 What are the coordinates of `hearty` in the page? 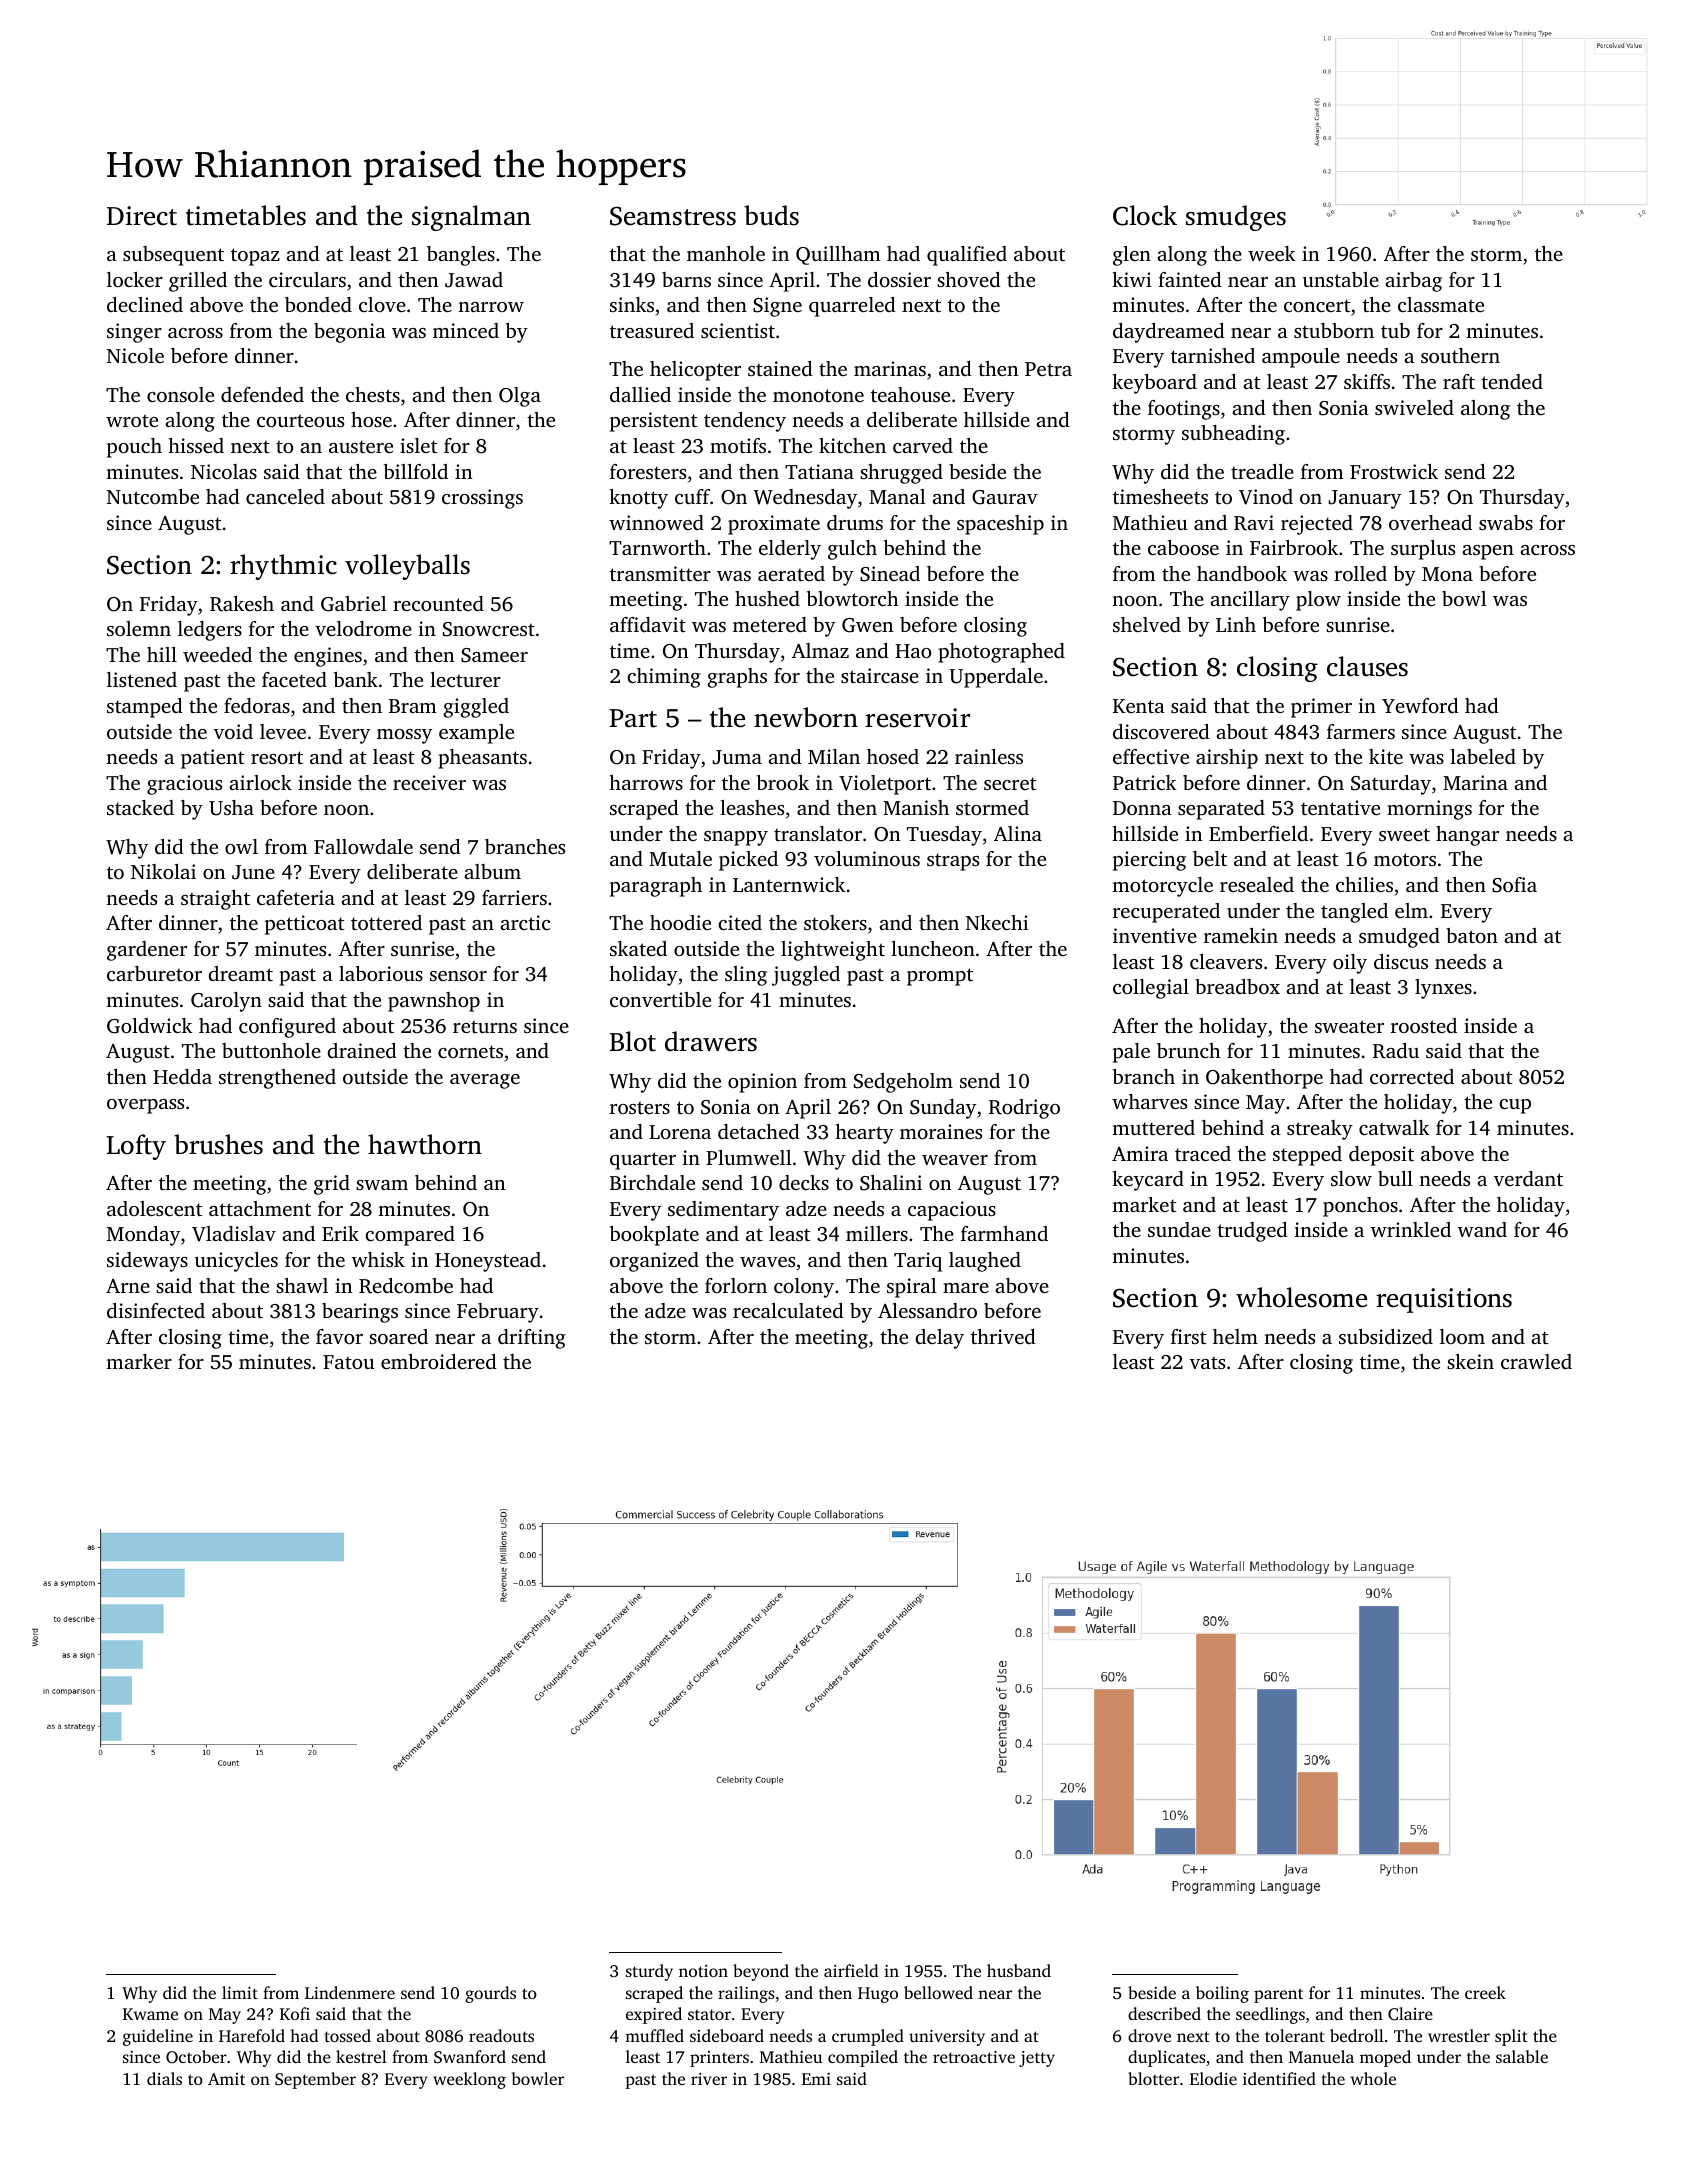 It's located at (864, 1134).
